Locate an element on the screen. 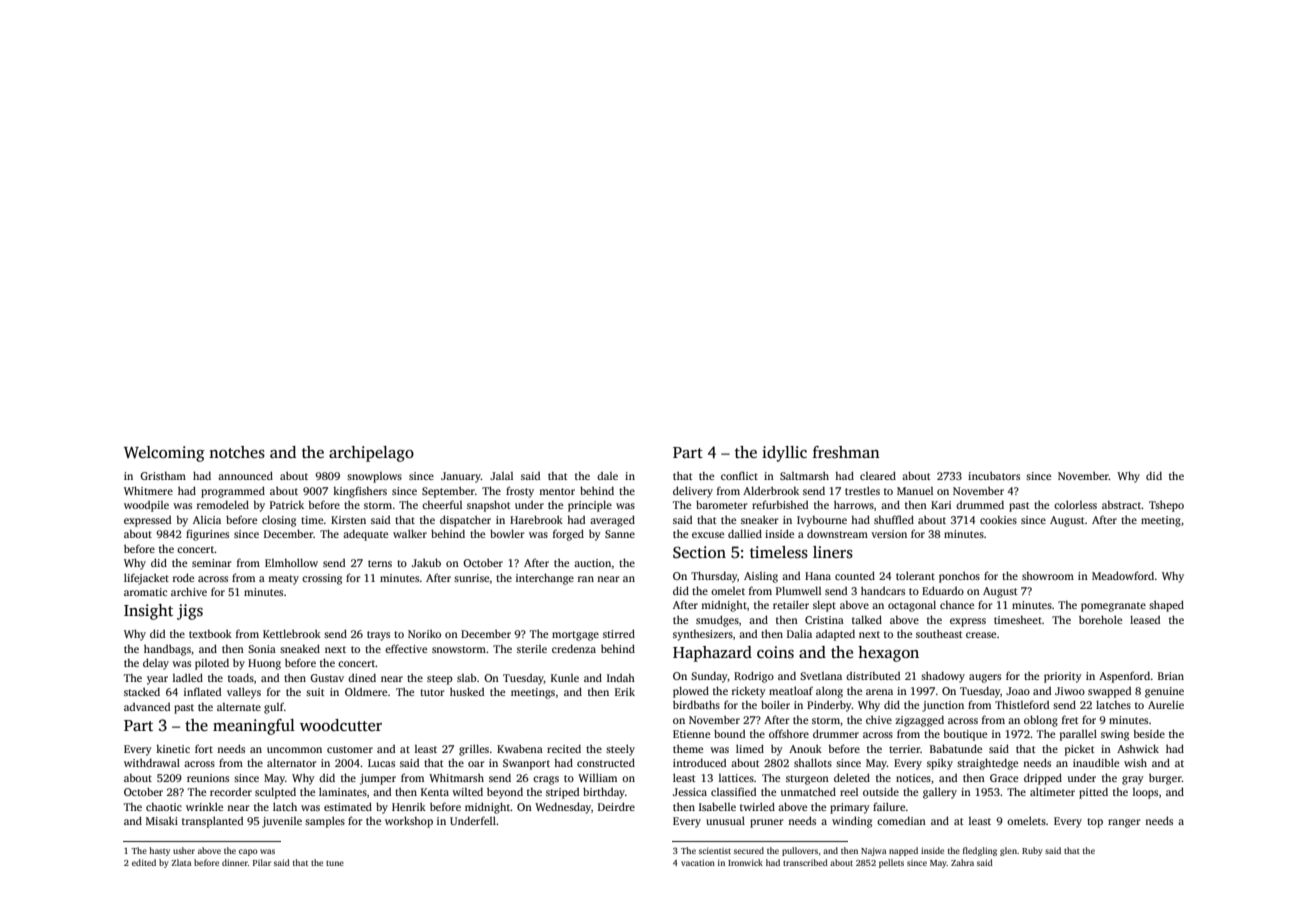  Sanne is located at coordinates (620, 534).
